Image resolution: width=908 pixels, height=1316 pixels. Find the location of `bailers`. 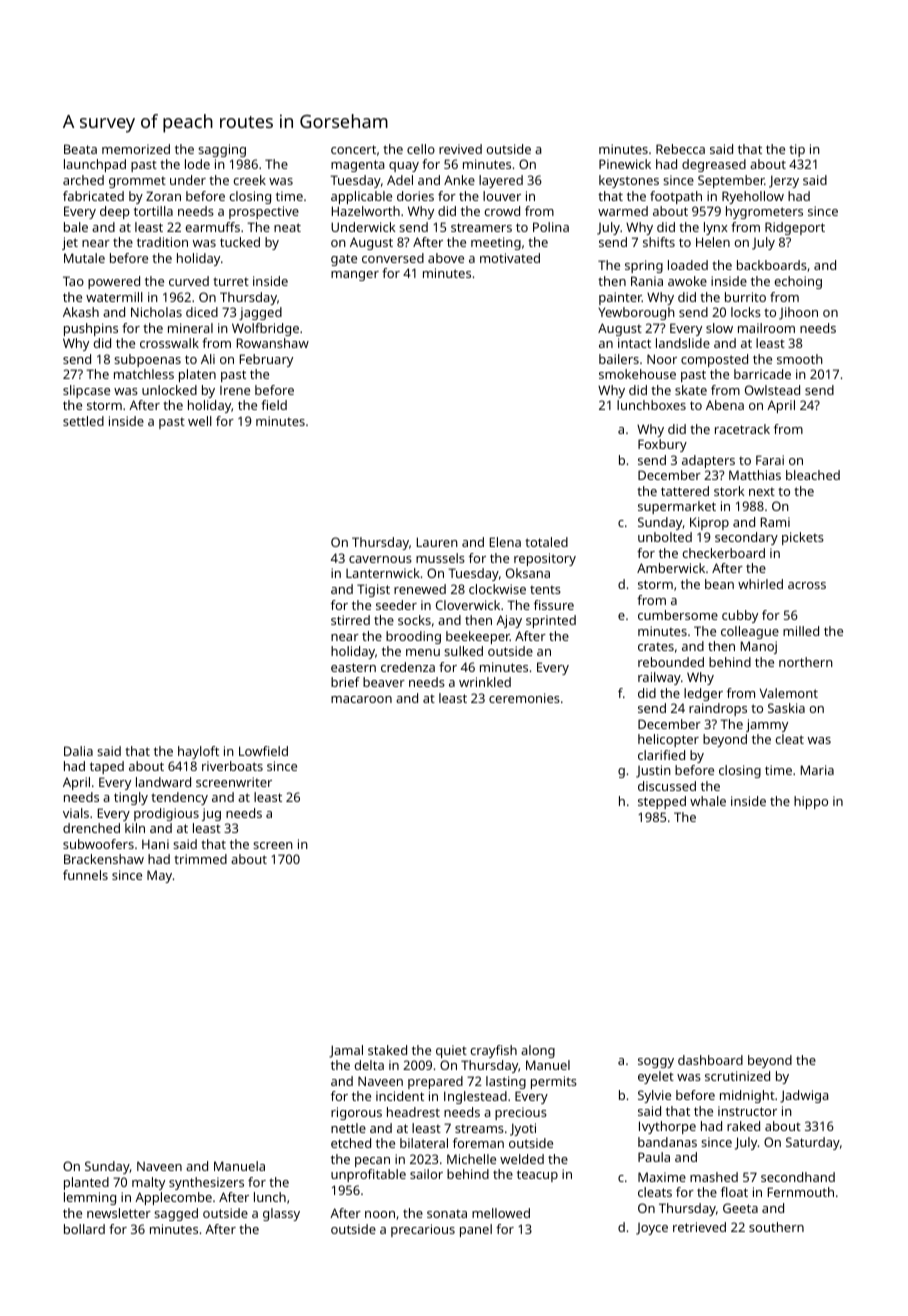

bailers is located at coordinates (619, 359).
